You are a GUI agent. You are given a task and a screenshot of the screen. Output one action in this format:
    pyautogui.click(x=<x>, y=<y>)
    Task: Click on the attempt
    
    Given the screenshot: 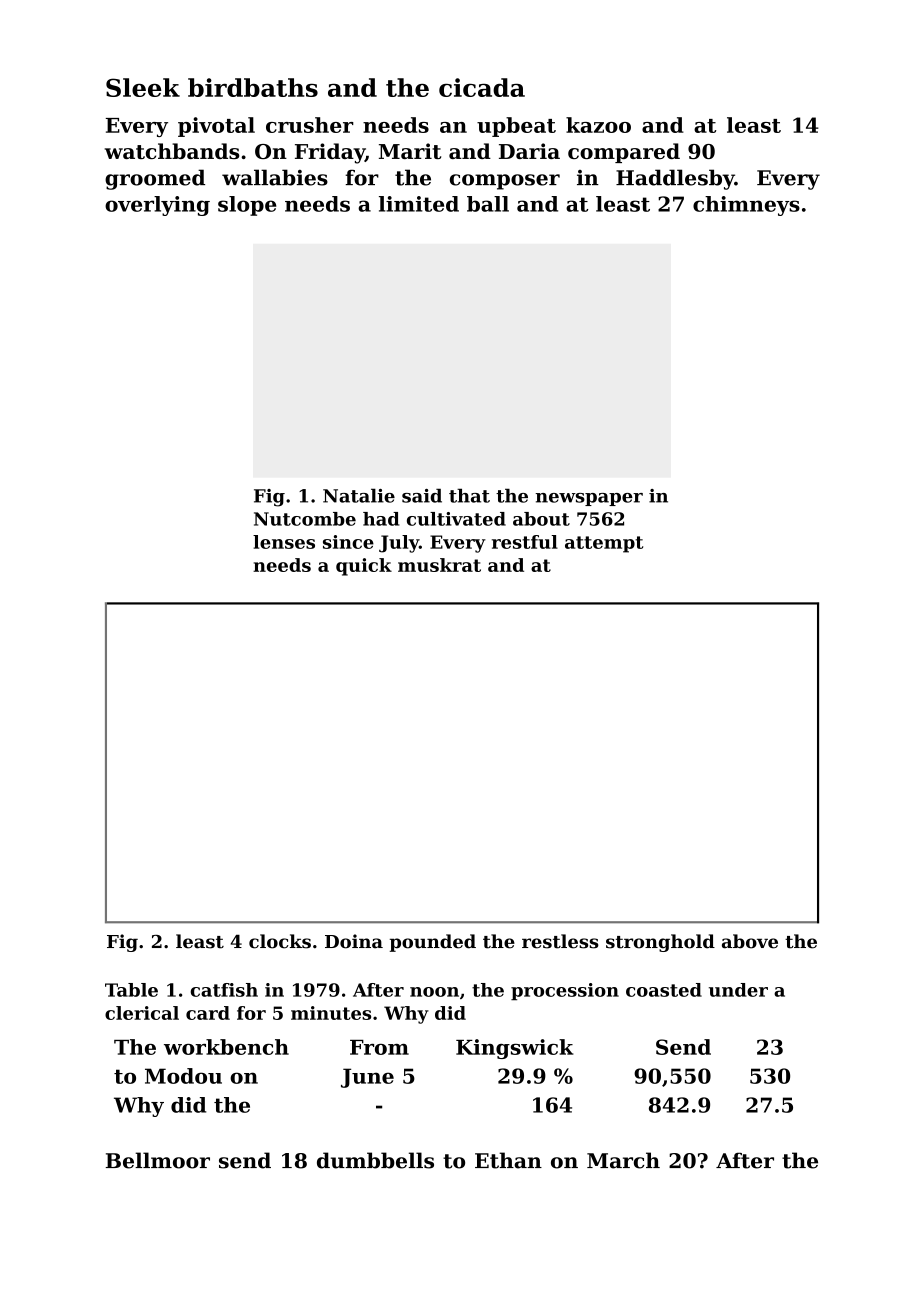 What is the action you would take?
    pyautogui.click(x=604, y=544)
